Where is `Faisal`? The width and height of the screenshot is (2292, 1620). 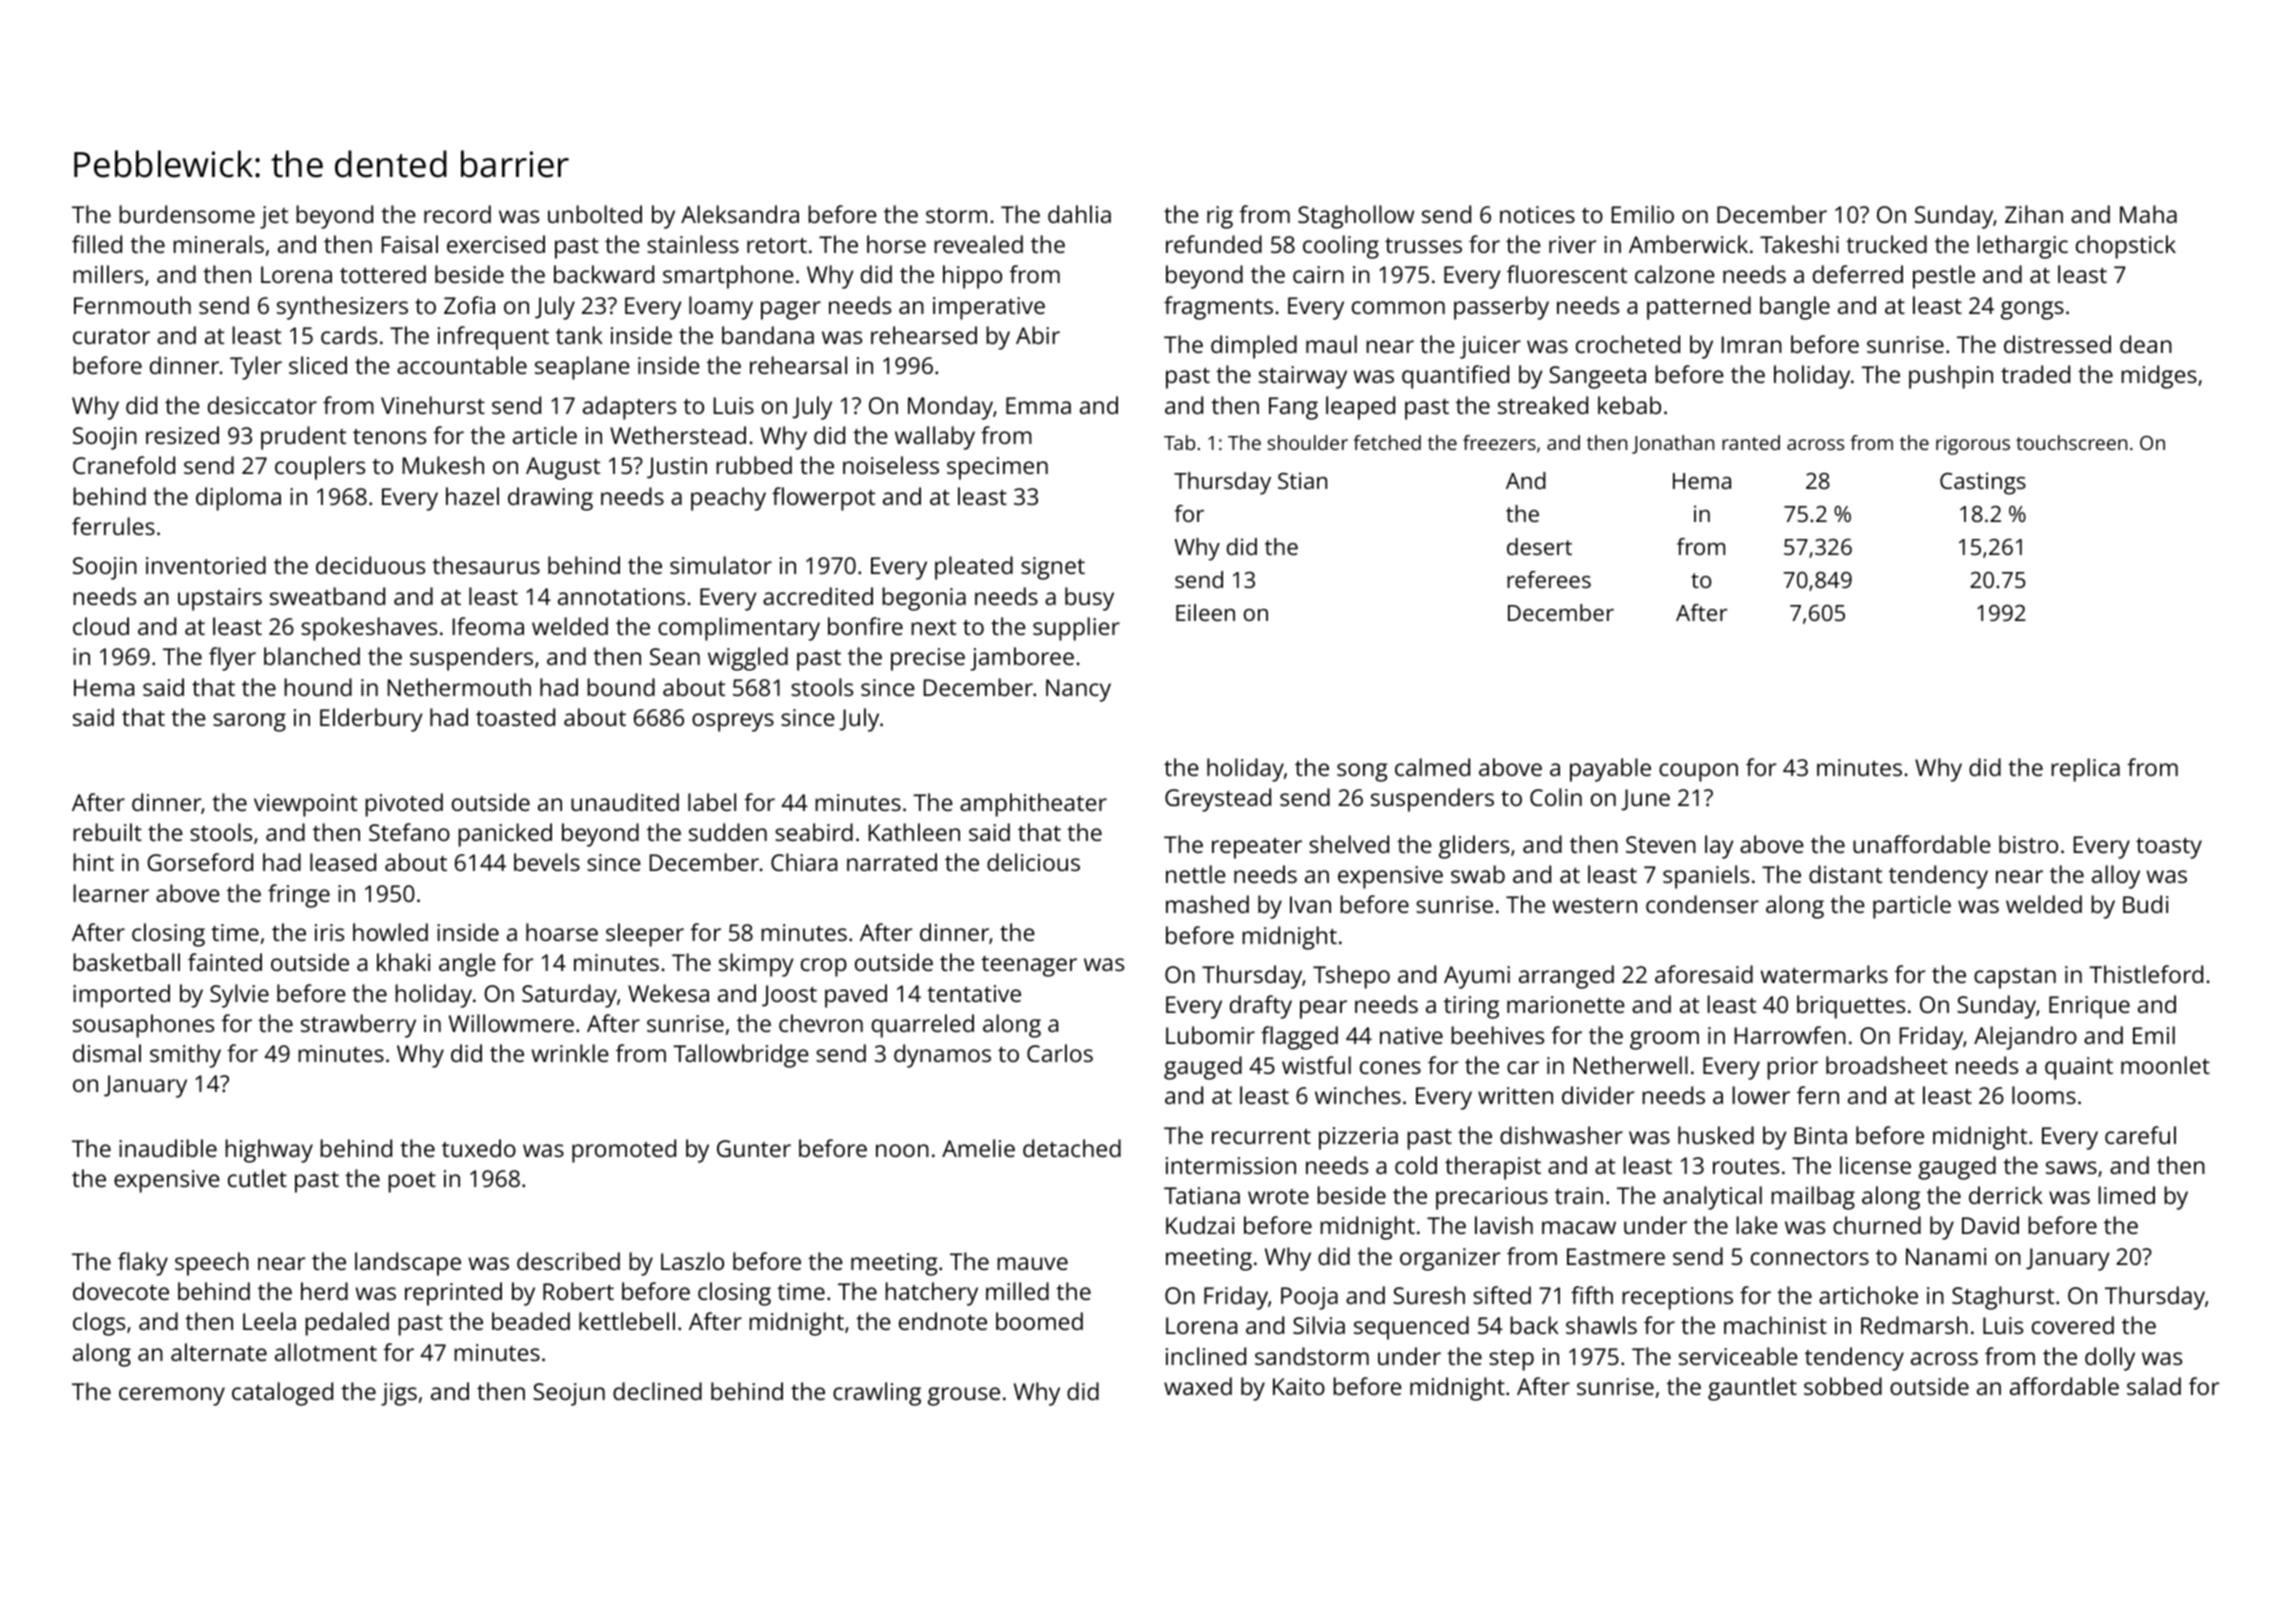 Faisal is located at coordinates (410, 244).
